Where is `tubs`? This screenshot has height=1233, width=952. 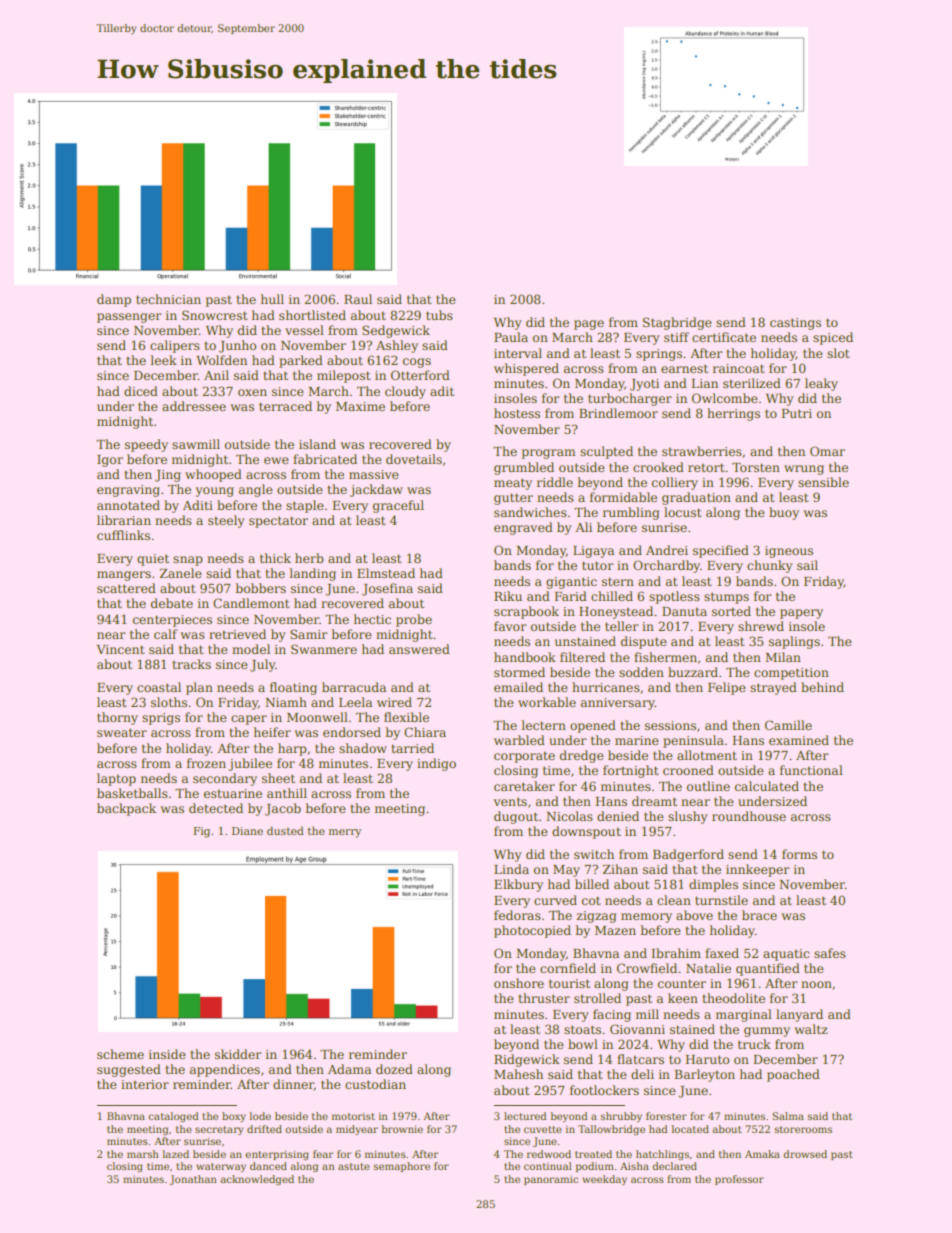 tubs is located at coordinates (439, 315).
